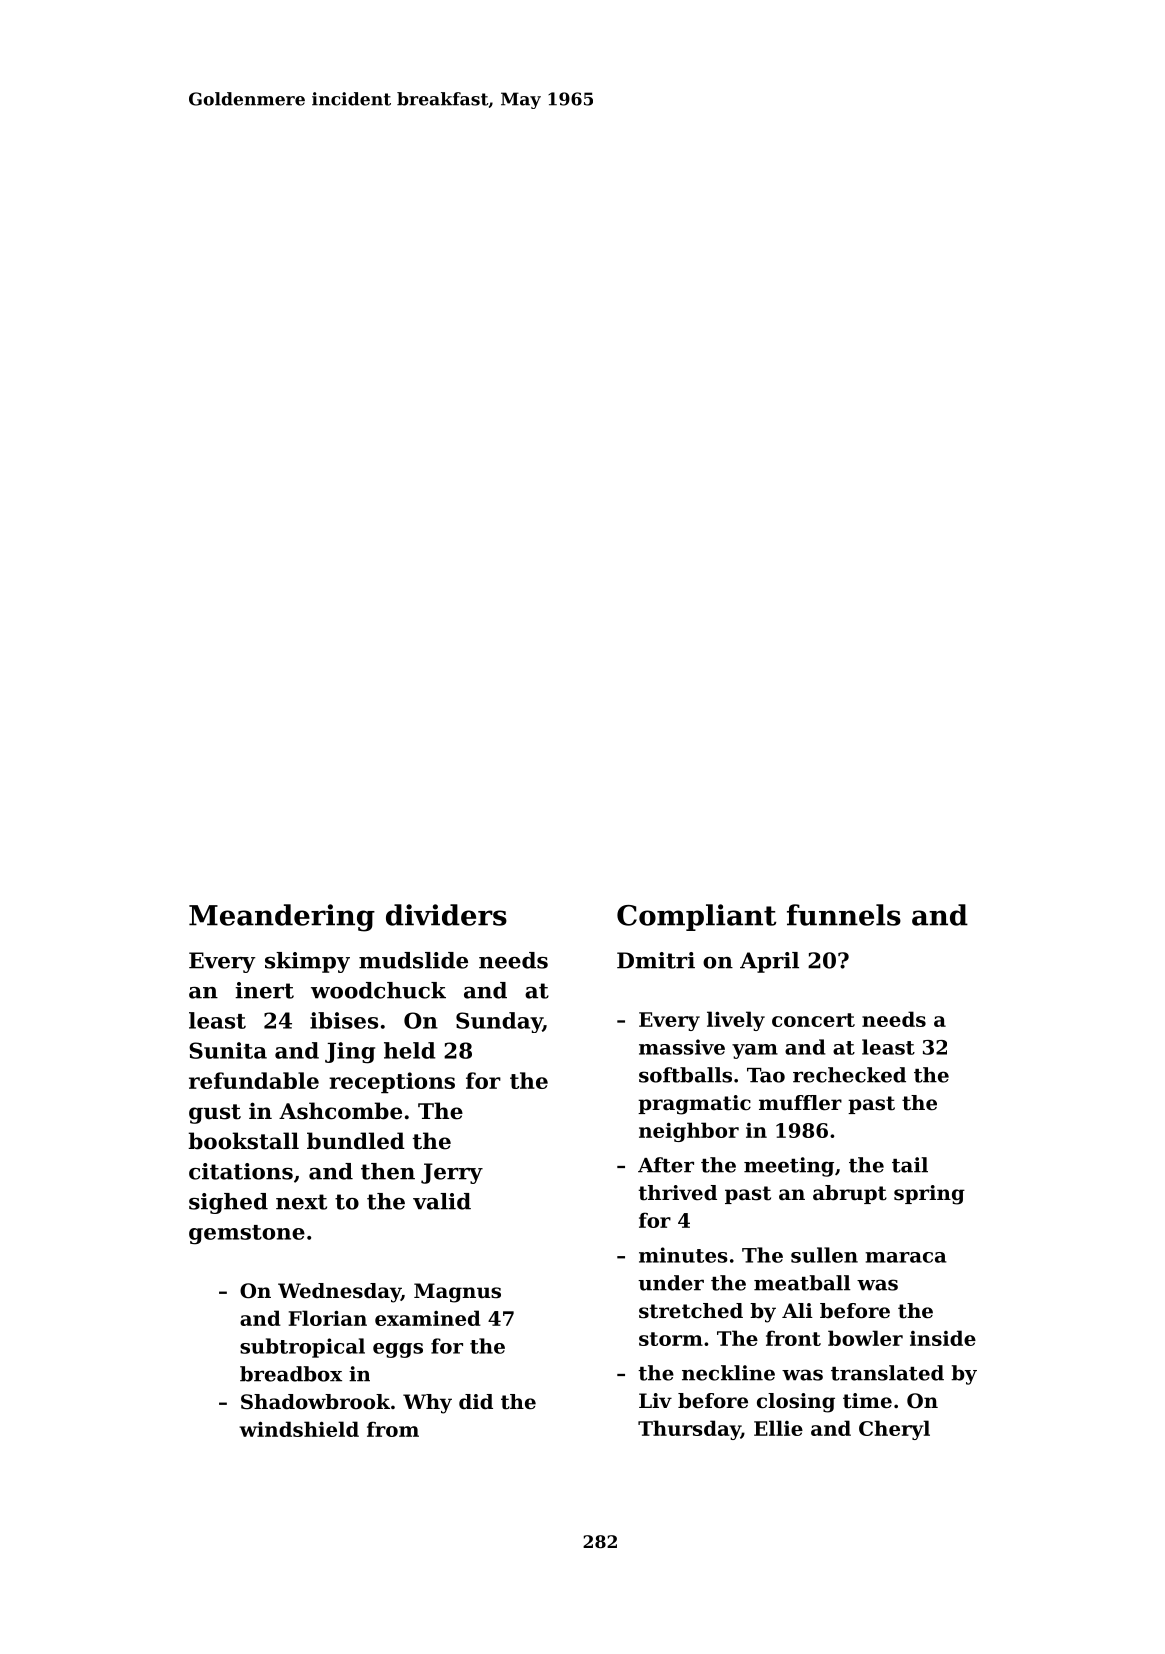 The width and height of the screenshot is (1165, 1654). I want to click on Meandering, so click(282, 918).
